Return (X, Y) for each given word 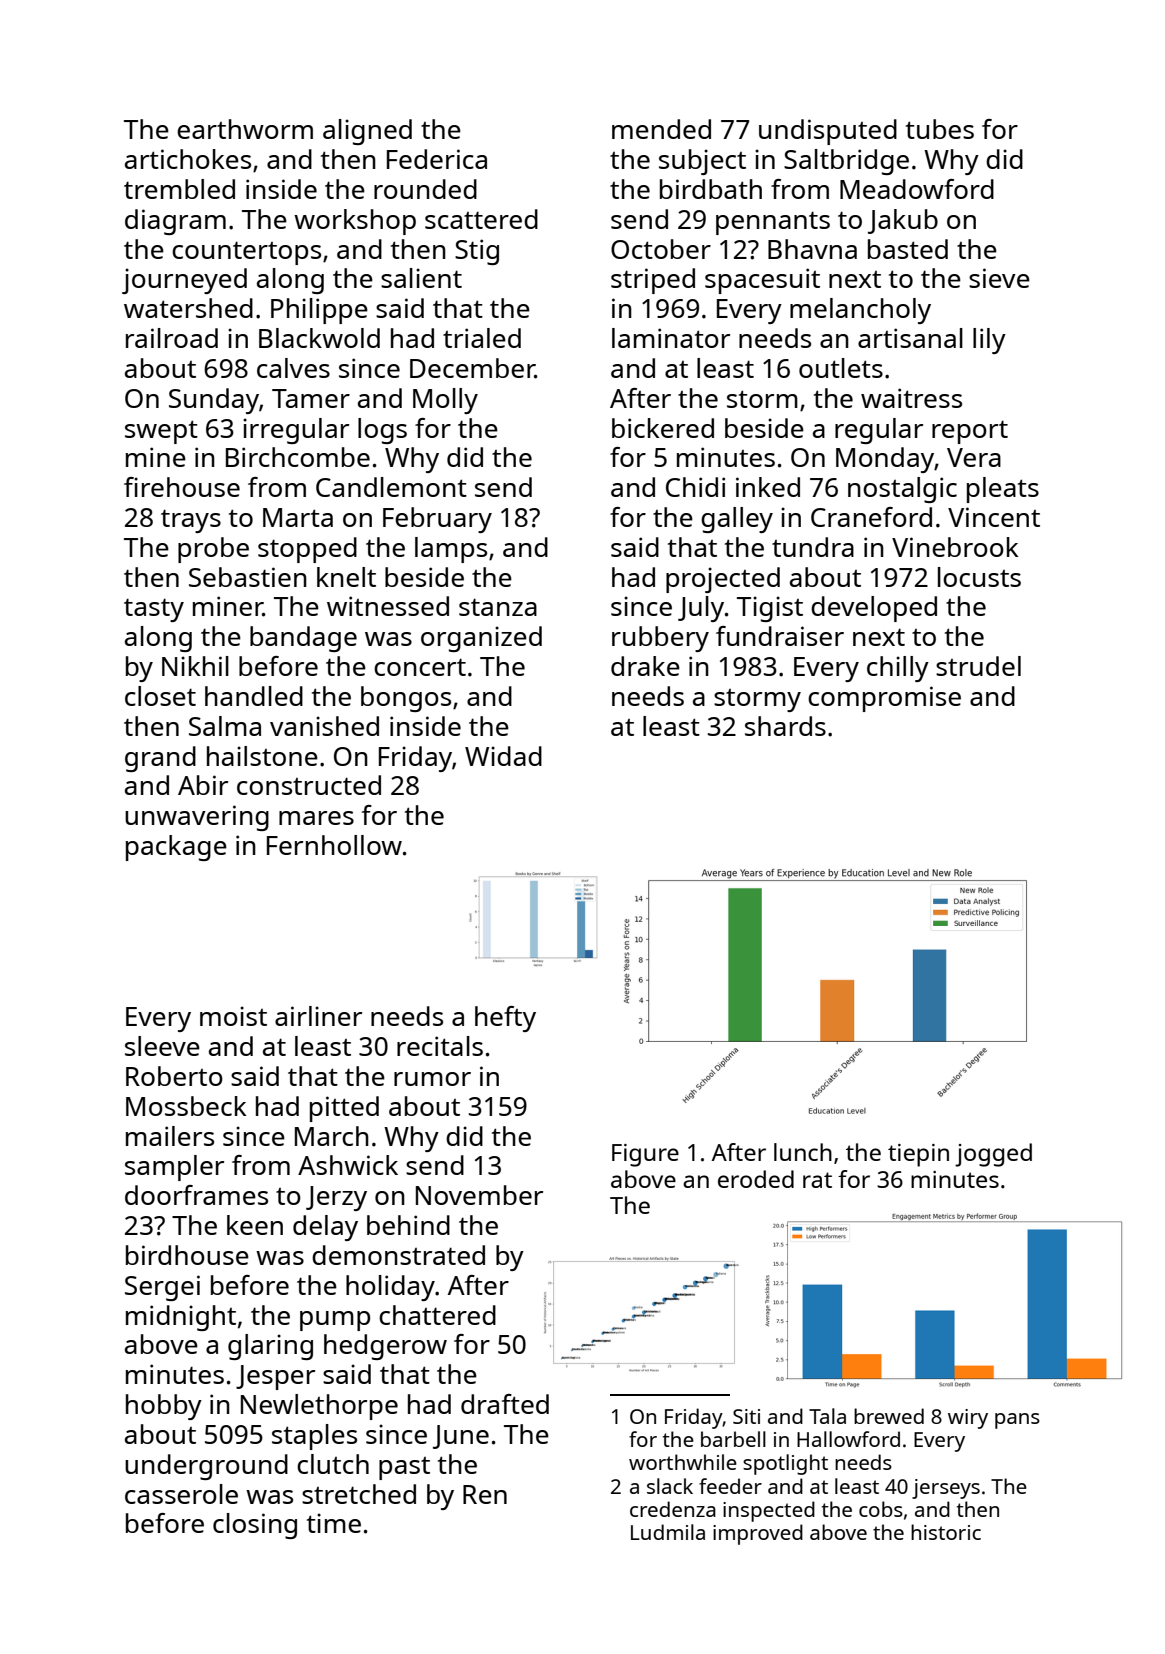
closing (255, 1526)
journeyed (184, 281)
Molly (445, 401)
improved (758, 1534)
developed (874, 609)
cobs (881, 1509)
